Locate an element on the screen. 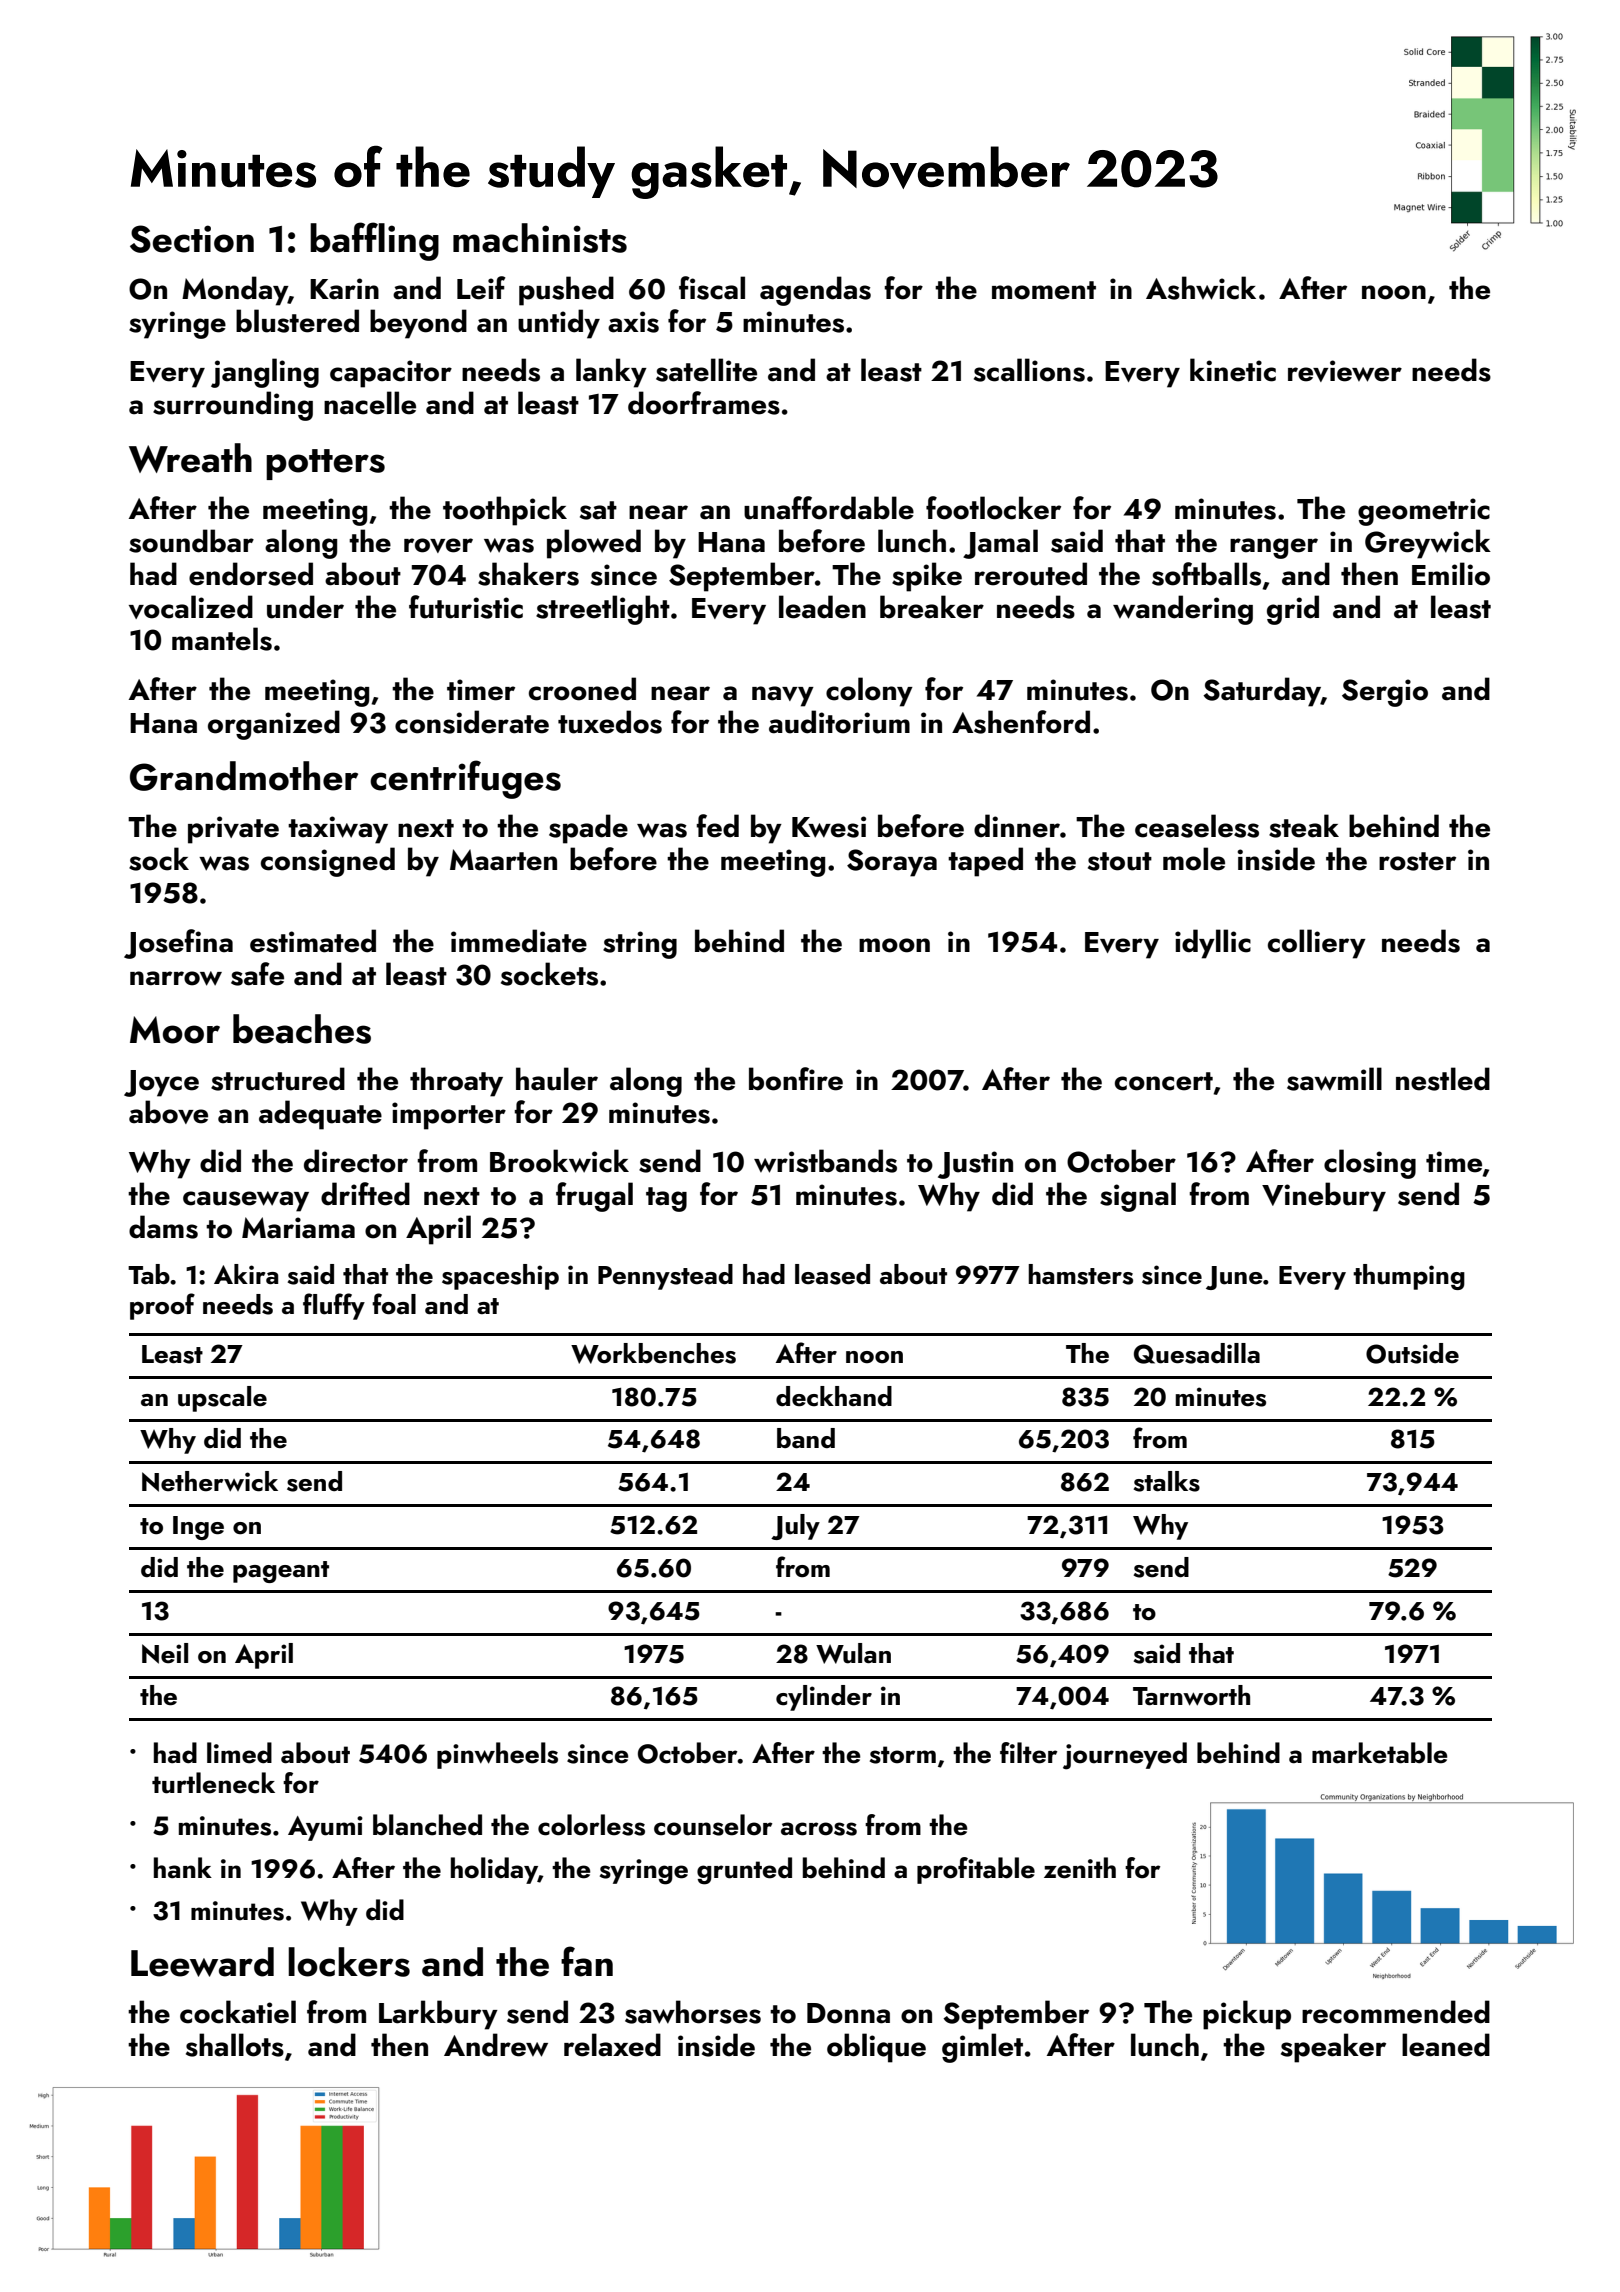 The width and height of the screenshot is (1620, 2292). Quesadilla is located at coordinates (1197, 1353).
